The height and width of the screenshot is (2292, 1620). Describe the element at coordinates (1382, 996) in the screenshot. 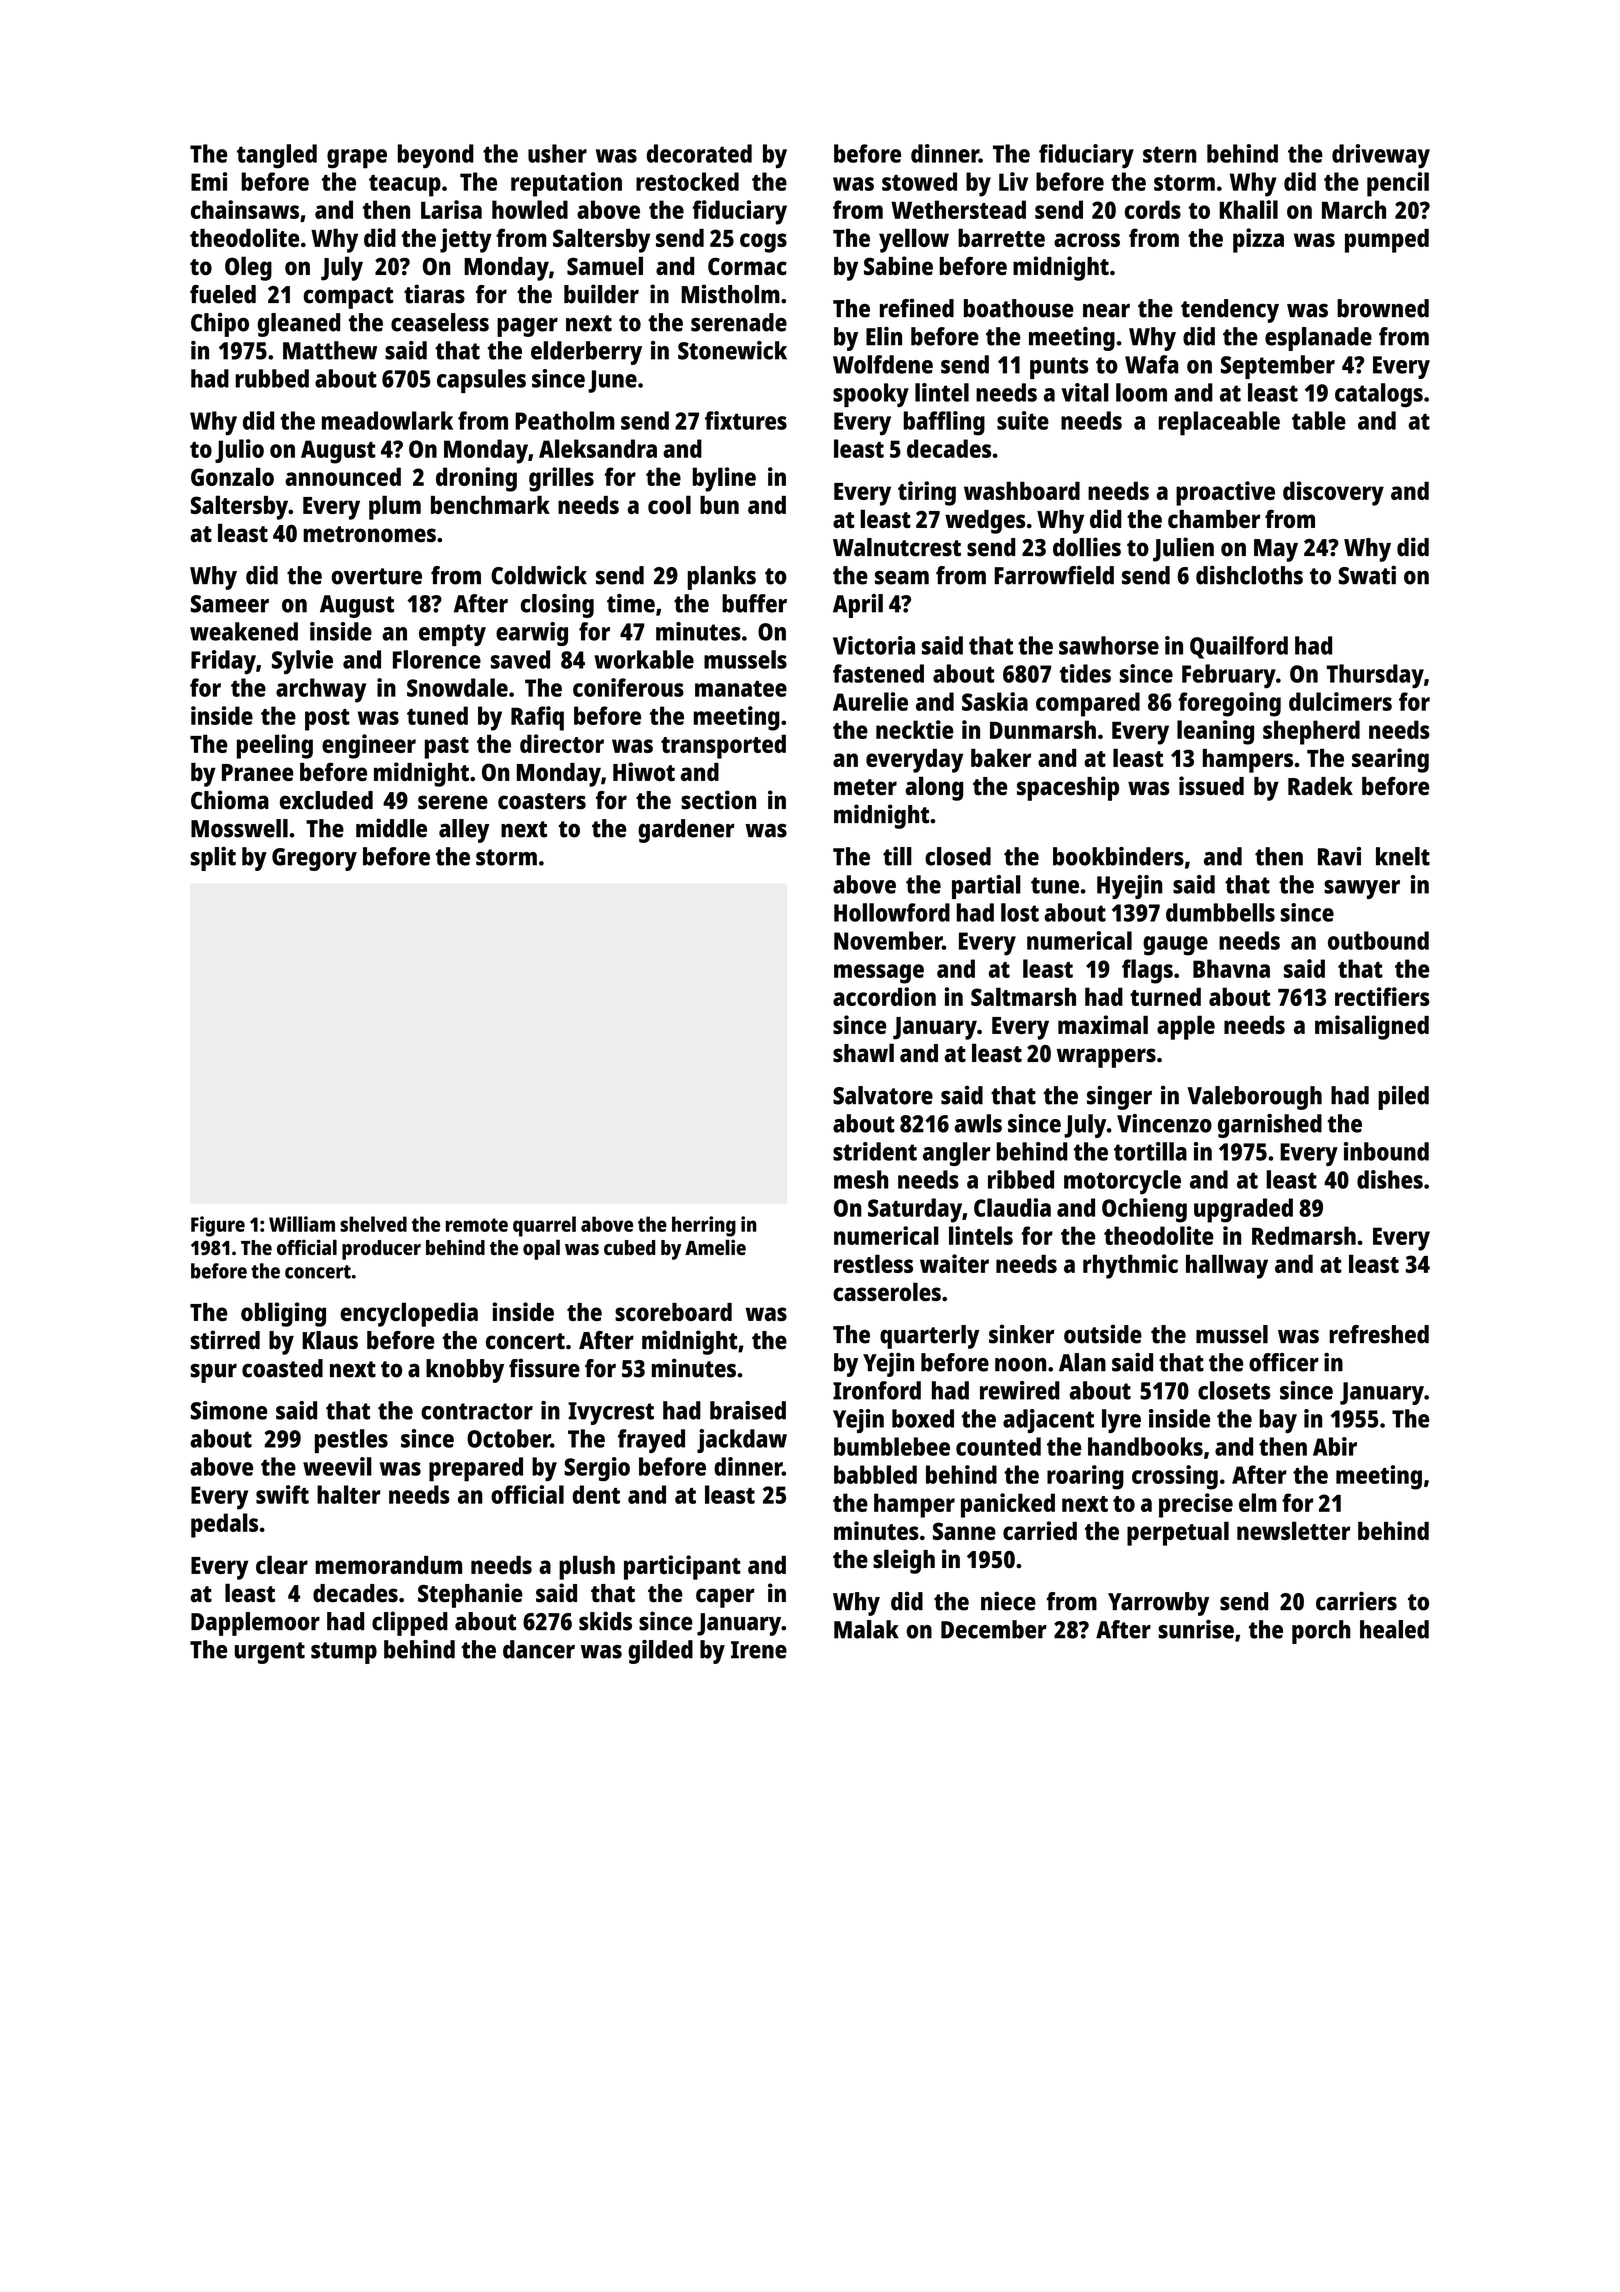

I see `rectifiers` at that location.
